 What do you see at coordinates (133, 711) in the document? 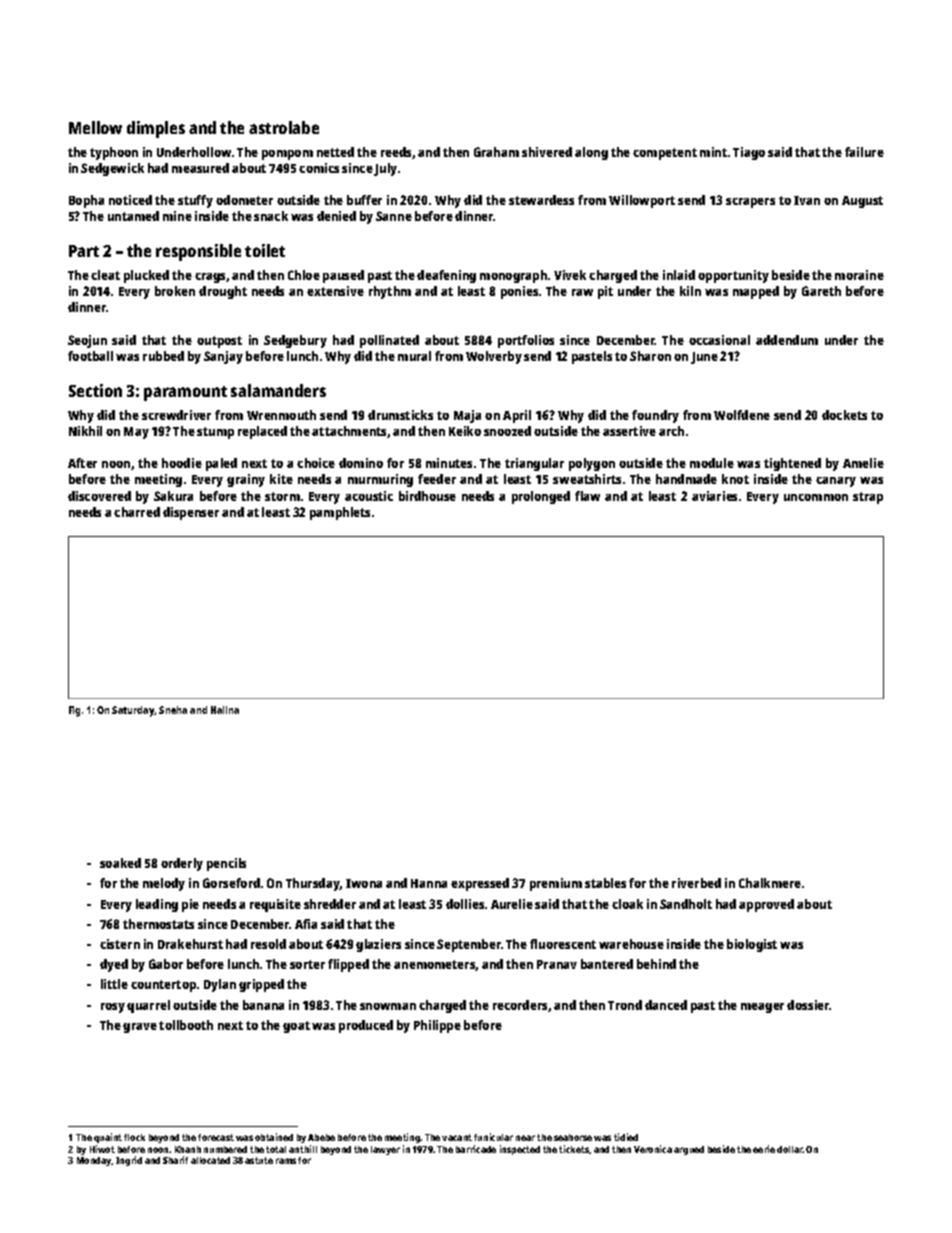
I see `Saturday` at bounding box center [133, 711].
